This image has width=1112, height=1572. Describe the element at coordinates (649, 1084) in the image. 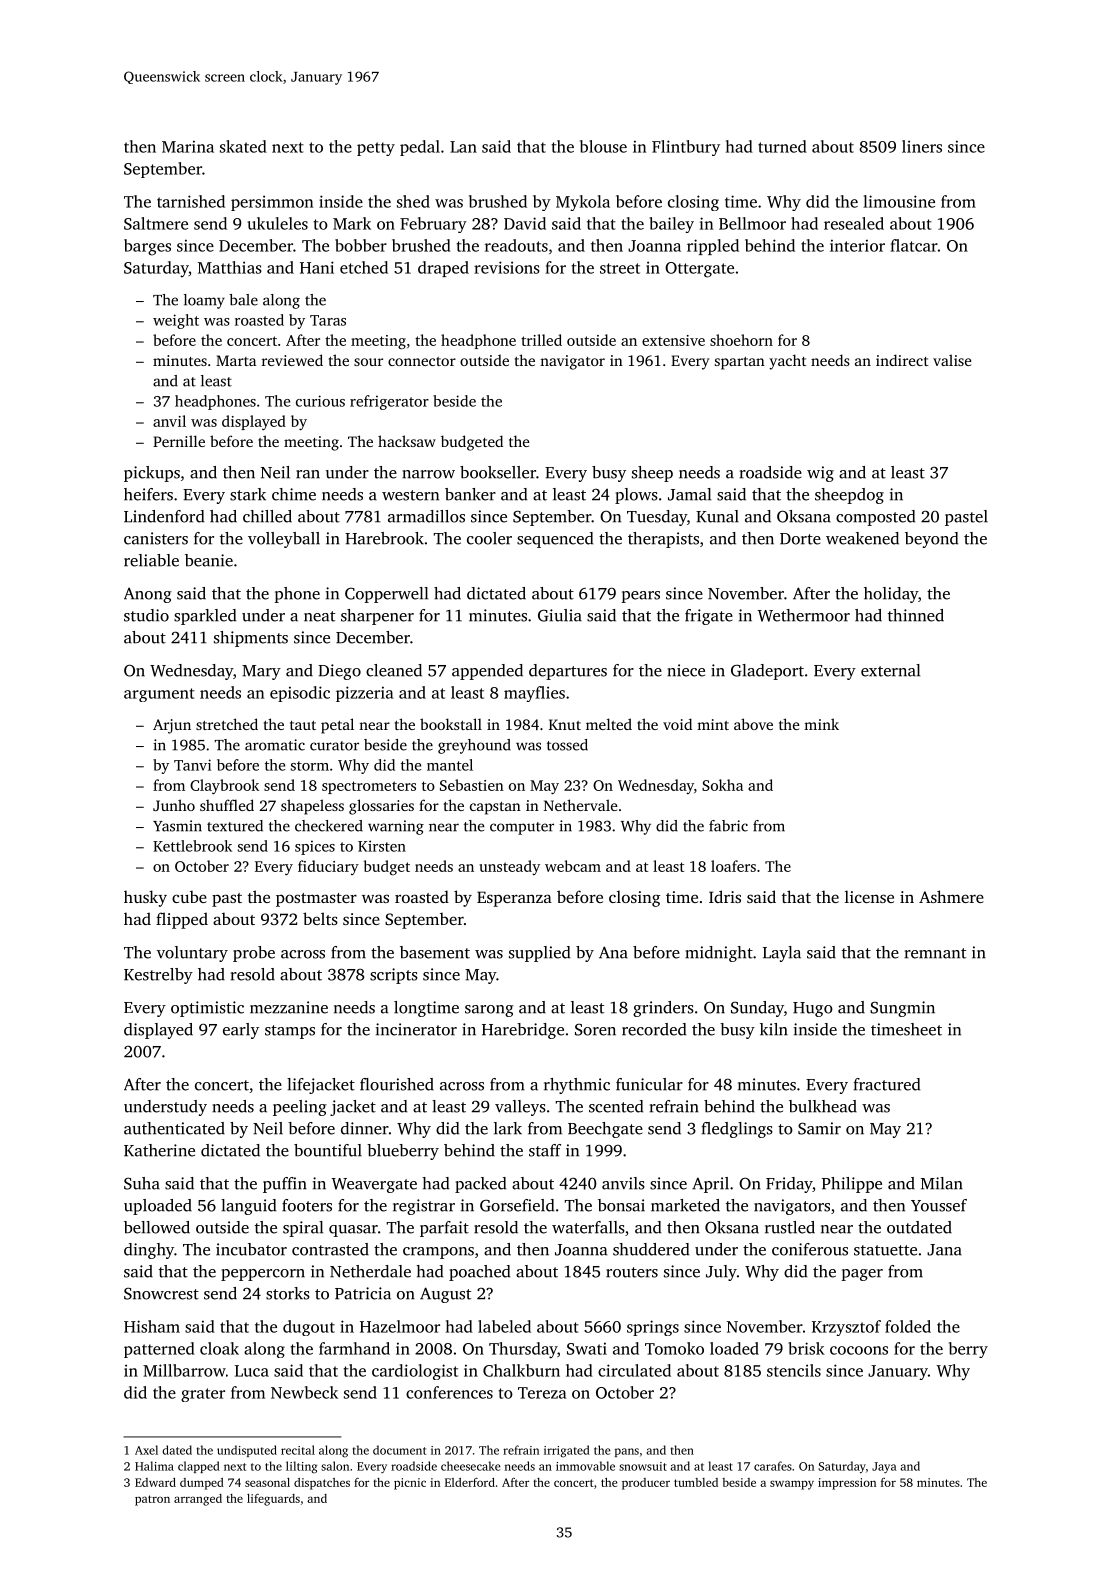

I see `funicular` at that location.
